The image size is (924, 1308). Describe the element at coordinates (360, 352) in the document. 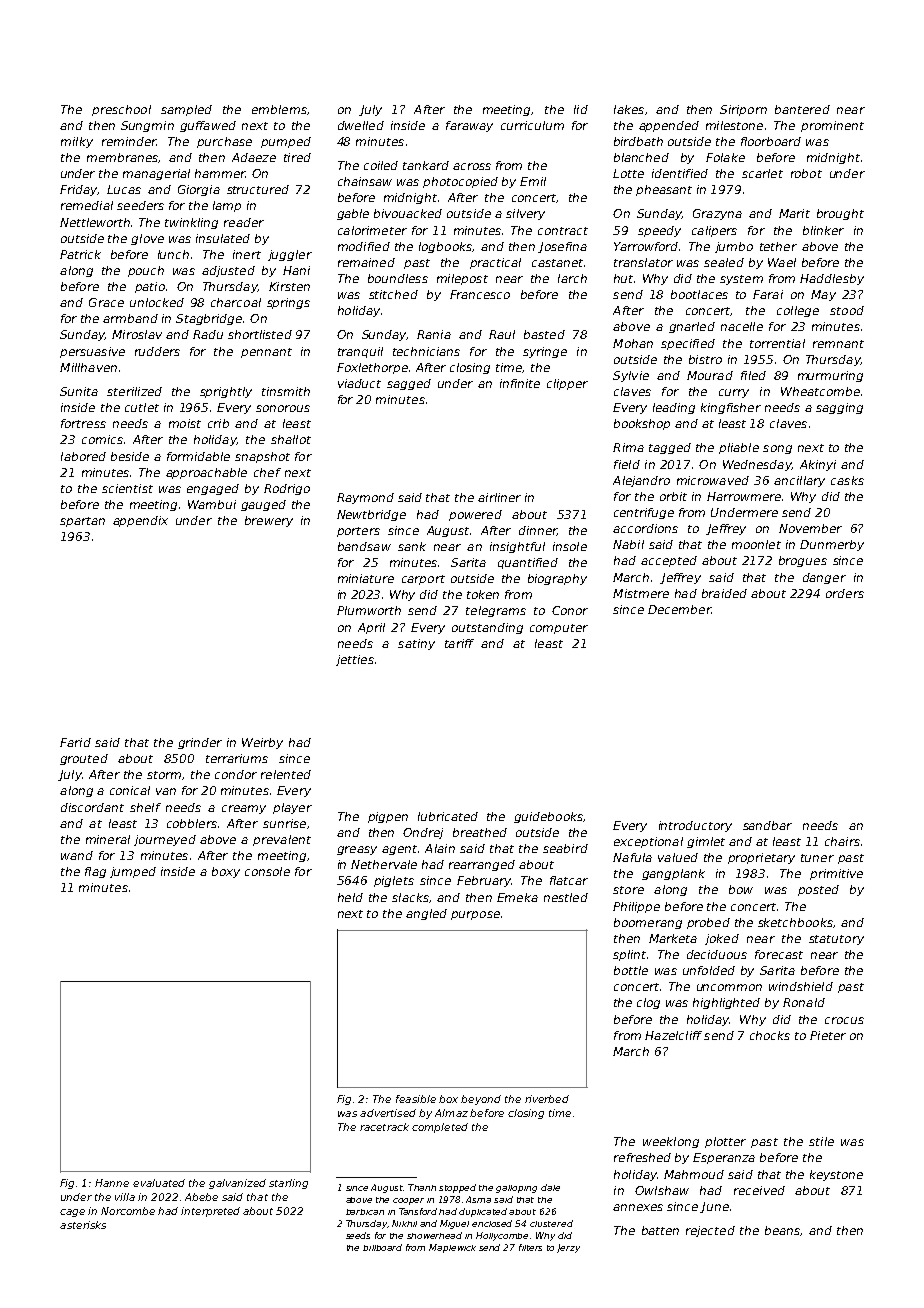

I see `tranquil` at that location.
